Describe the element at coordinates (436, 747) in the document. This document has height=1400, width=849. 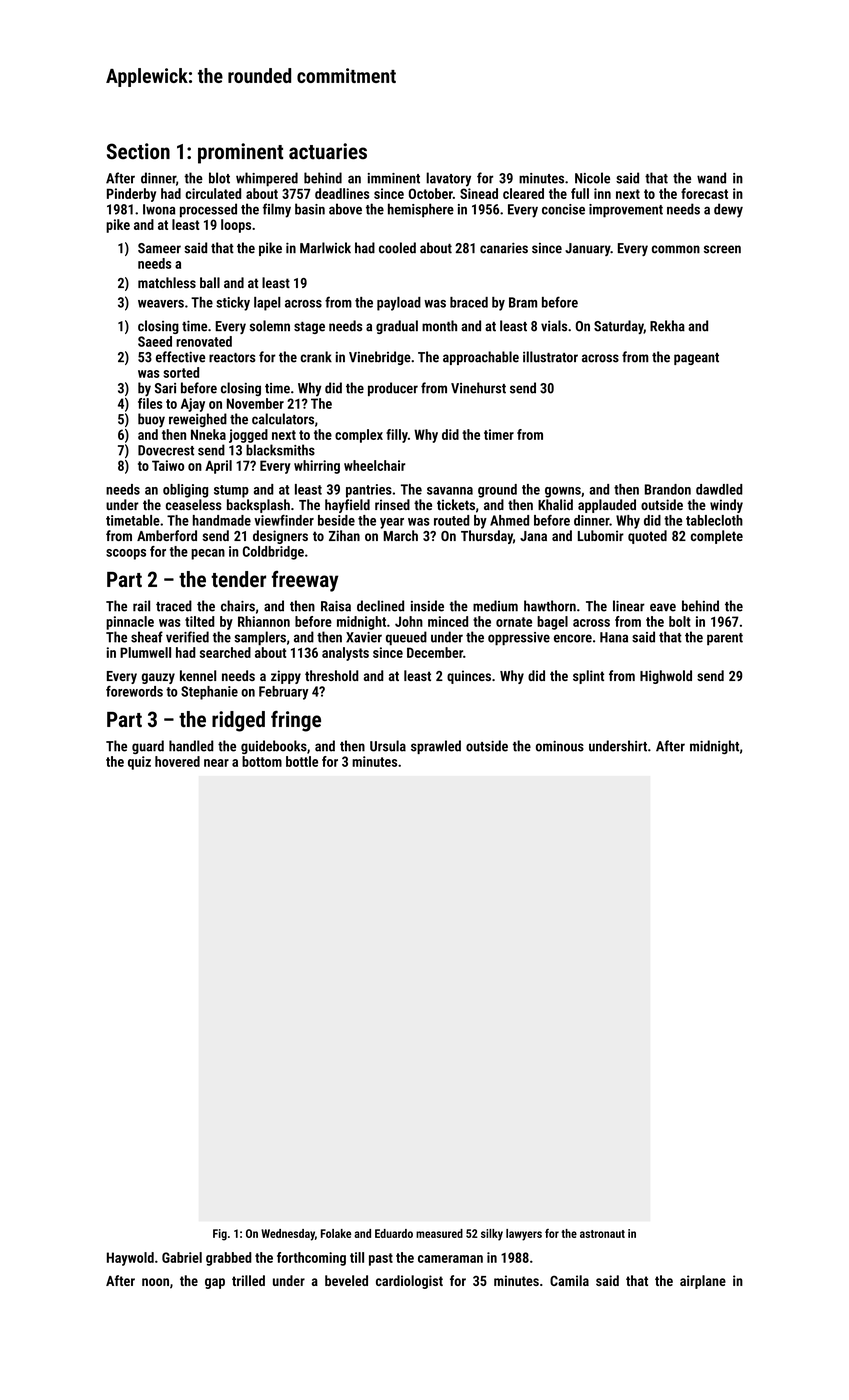
I see `sprawled` at that location.
